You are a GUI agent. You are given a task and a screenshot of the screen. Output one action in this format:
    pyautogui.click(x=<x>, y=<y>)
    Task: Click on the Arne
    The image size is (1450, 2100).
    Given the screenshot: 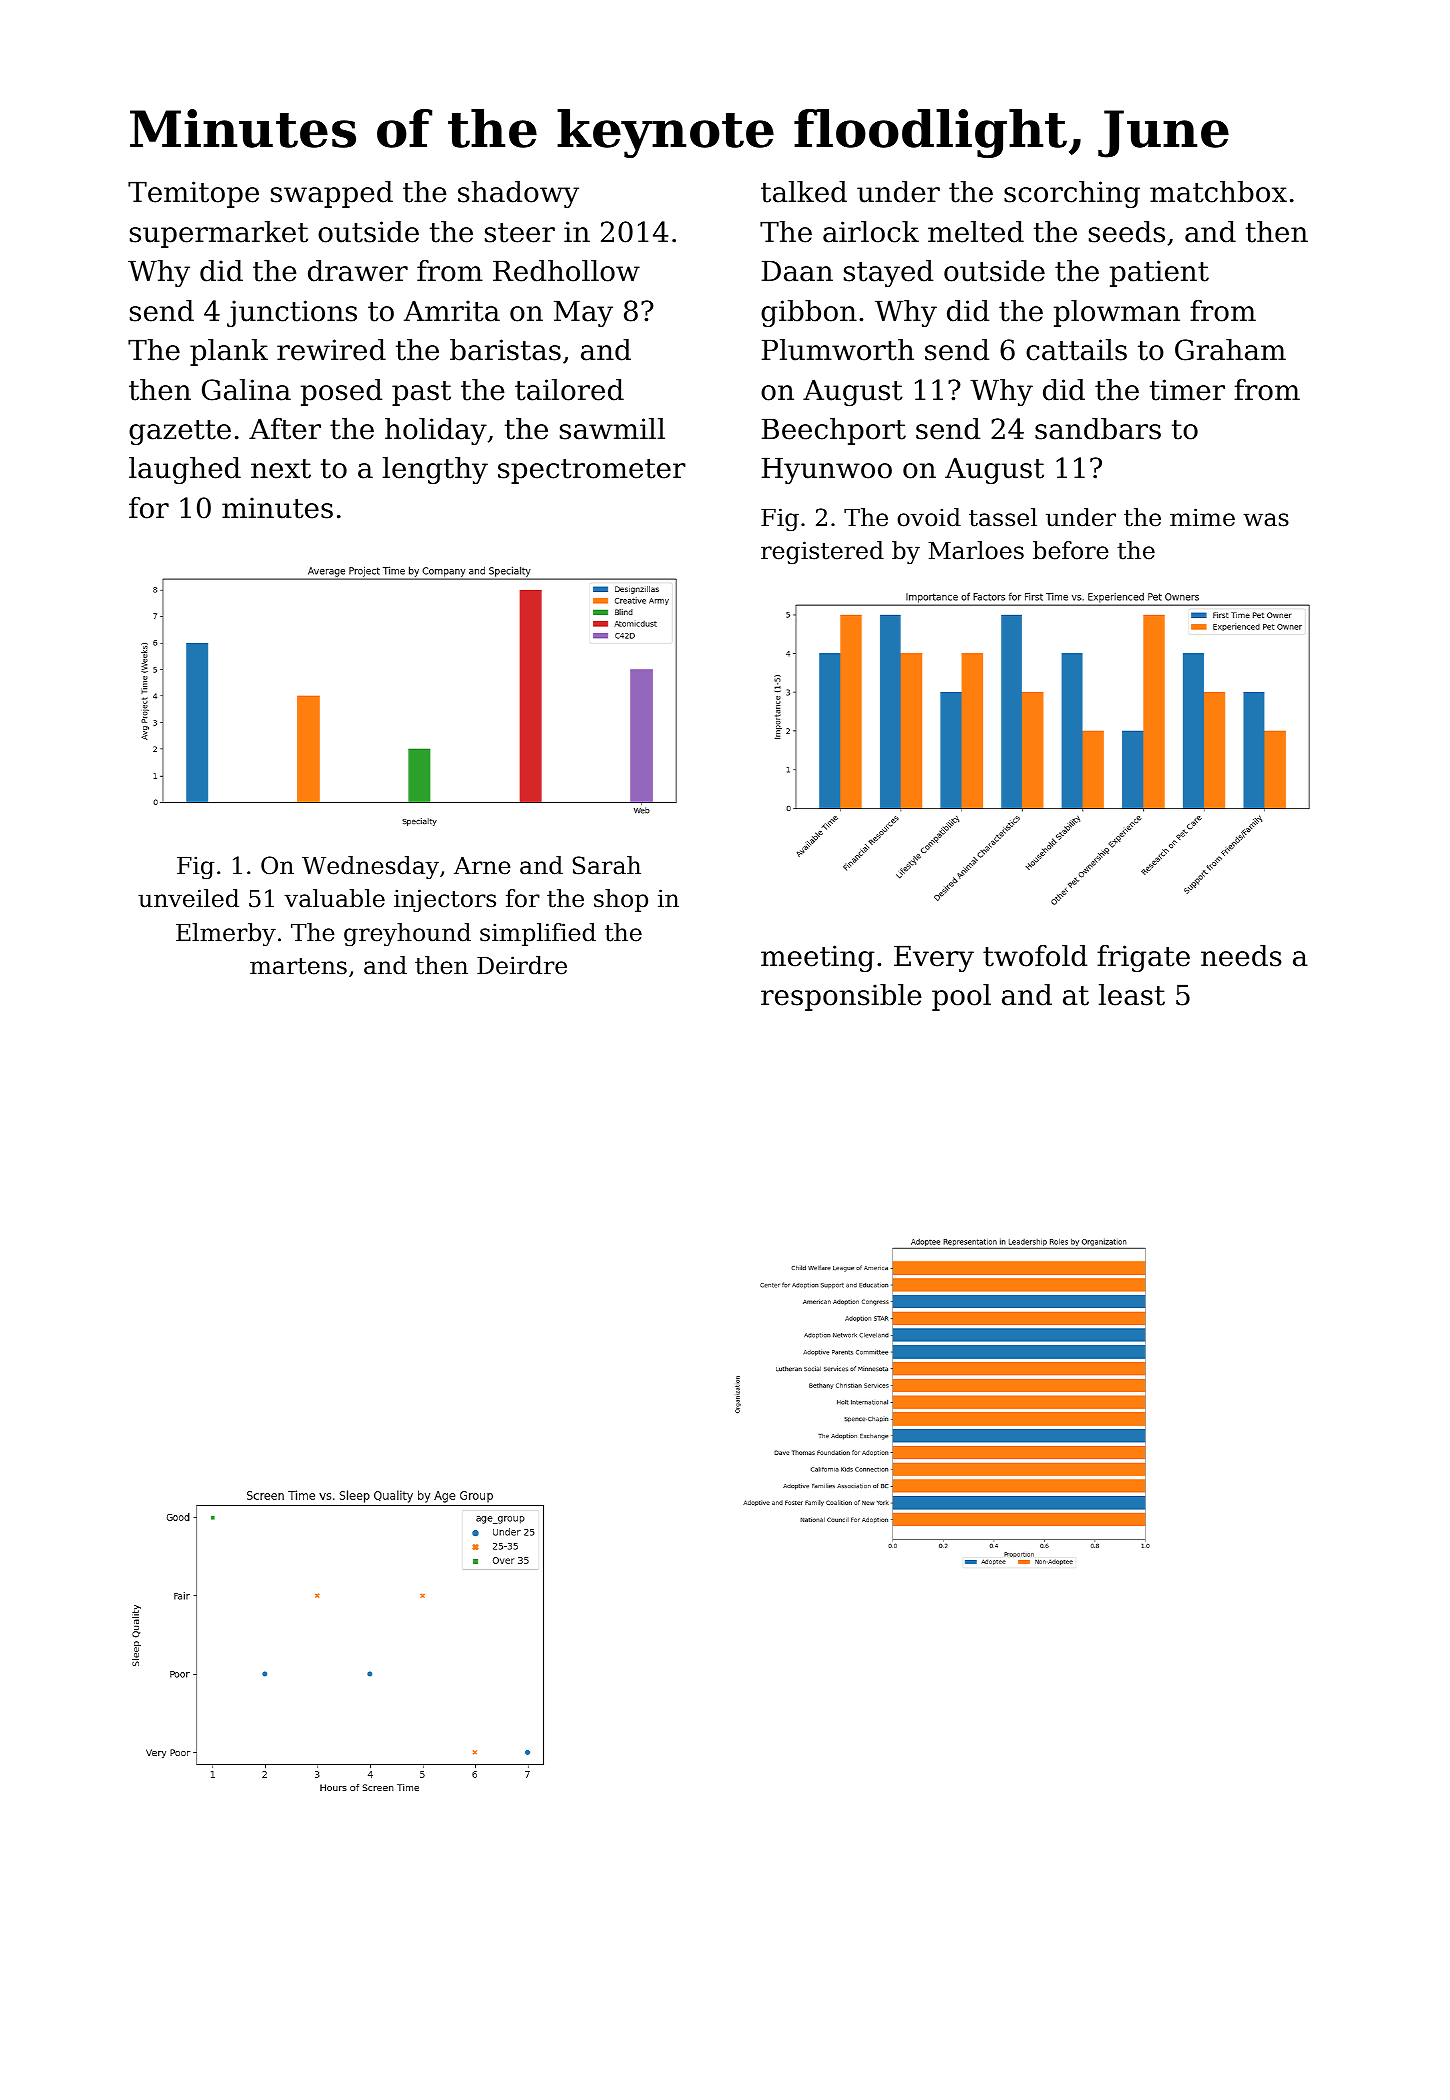 What is the action you would take?
    pyautogui.click(x=482, y=866)
